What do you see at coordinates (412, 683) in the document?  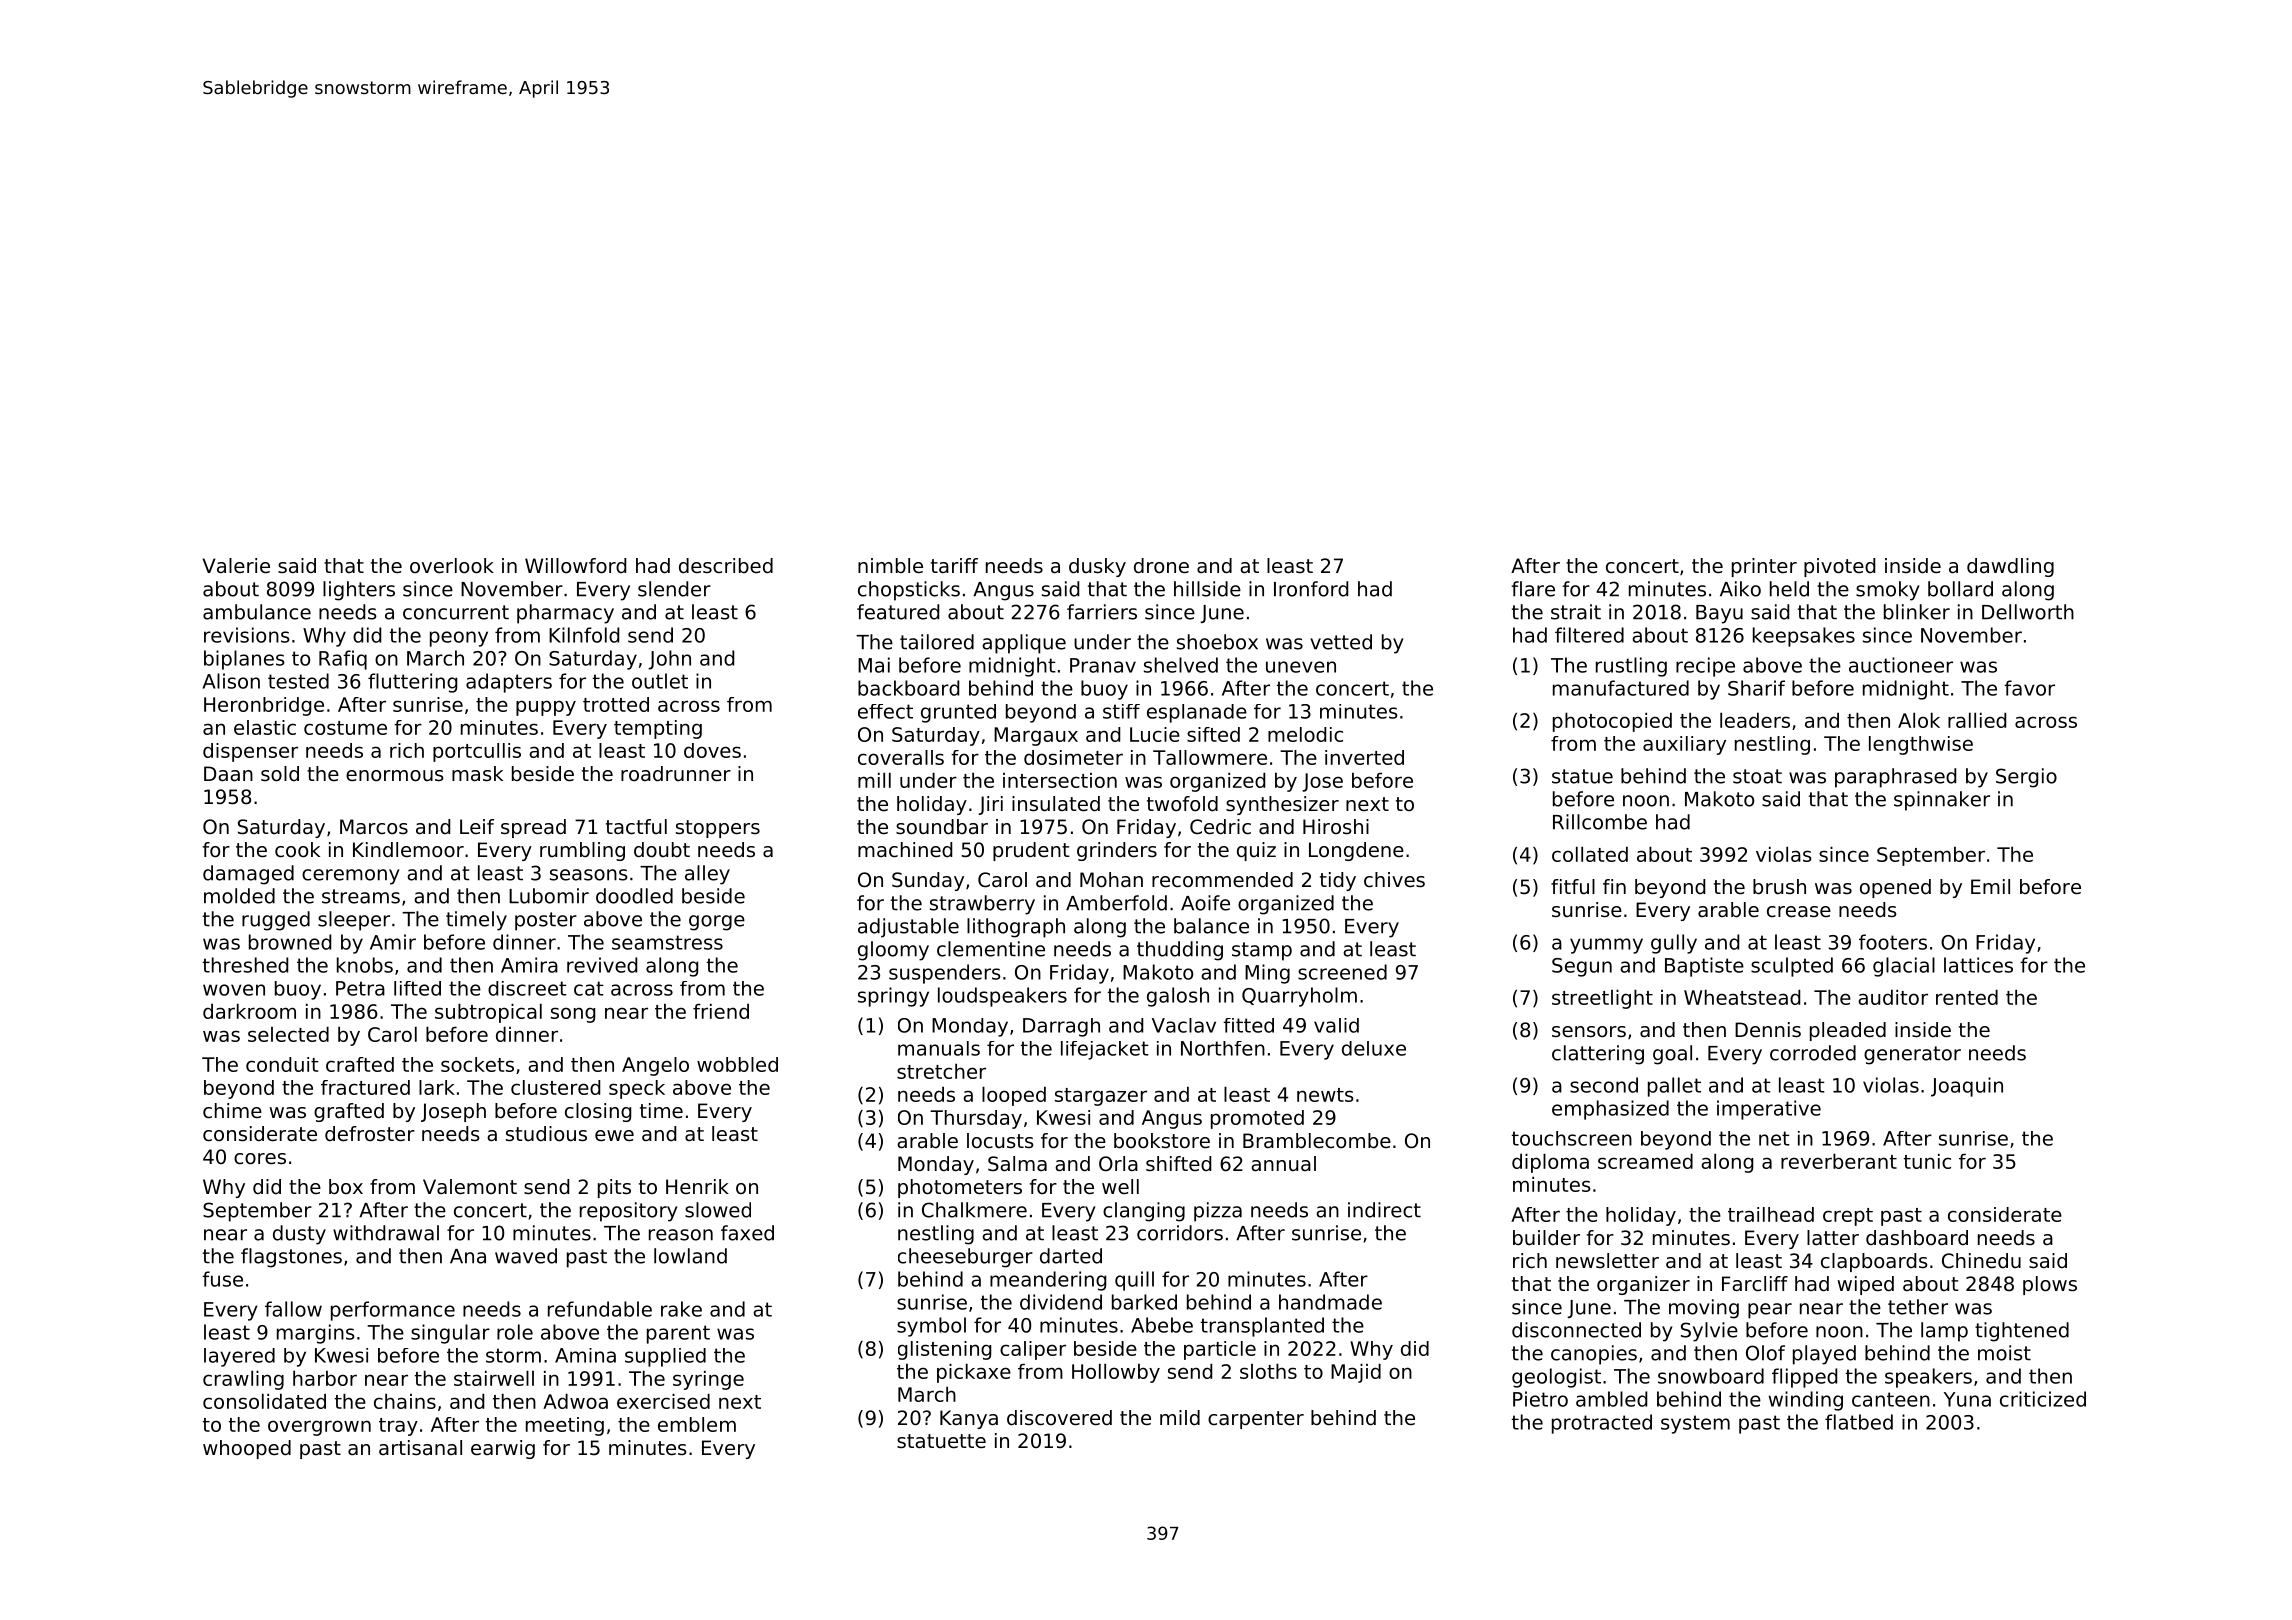 I see `fluttering` at bounding box center [412, 683].
